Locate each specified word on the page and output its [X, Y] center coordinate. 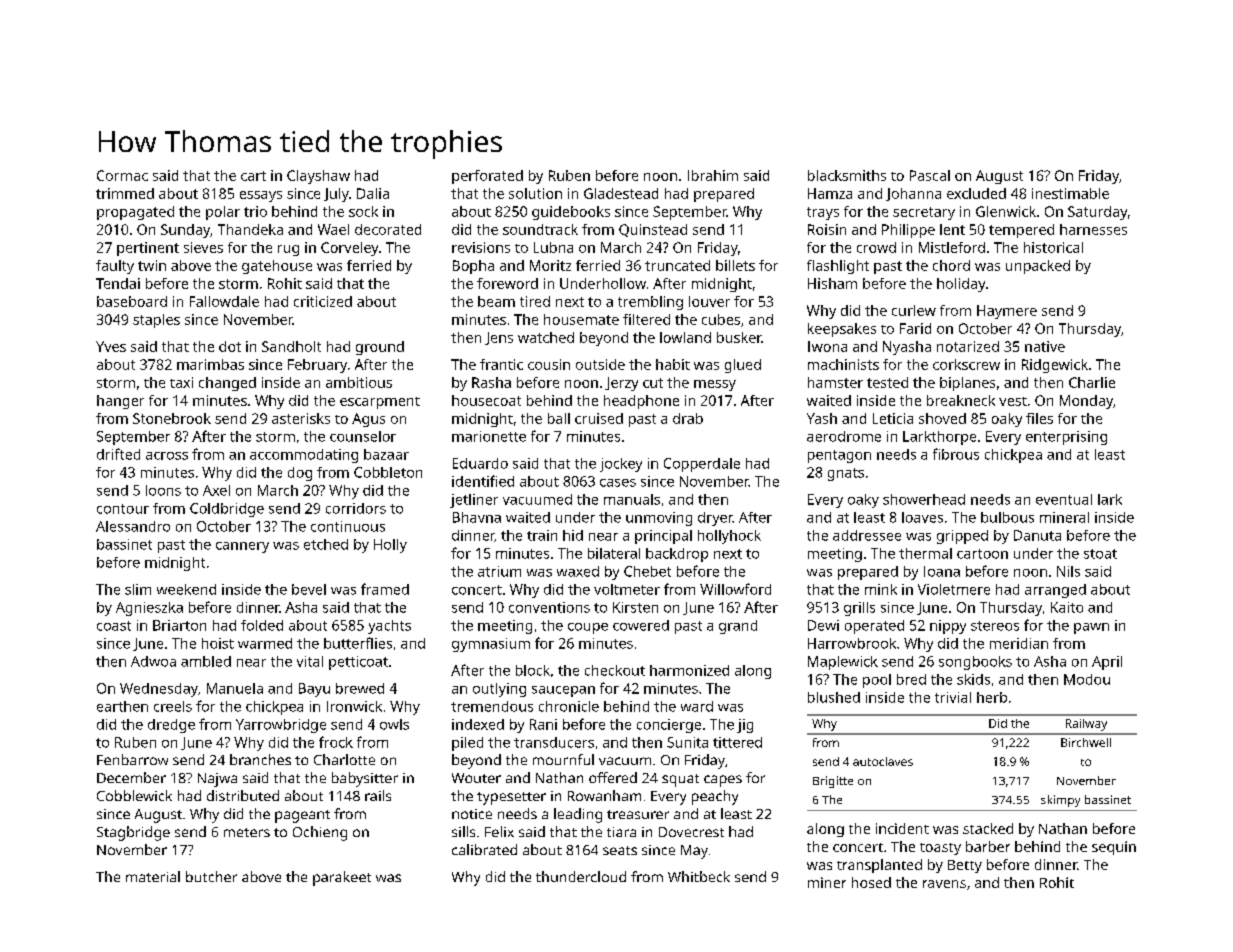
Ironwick [354, 706]
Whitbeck [699, 876]
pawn [1091, 628]
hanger [120, 402]
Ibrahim [713, 175]
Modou [1087, 679]
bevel [309, 589]
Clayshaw [318, 177]
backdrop [677, 555]
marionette [489, 436]
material [153, 876]
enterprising [1066, 438]
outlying [499, 690]
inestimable [1070, 193]
